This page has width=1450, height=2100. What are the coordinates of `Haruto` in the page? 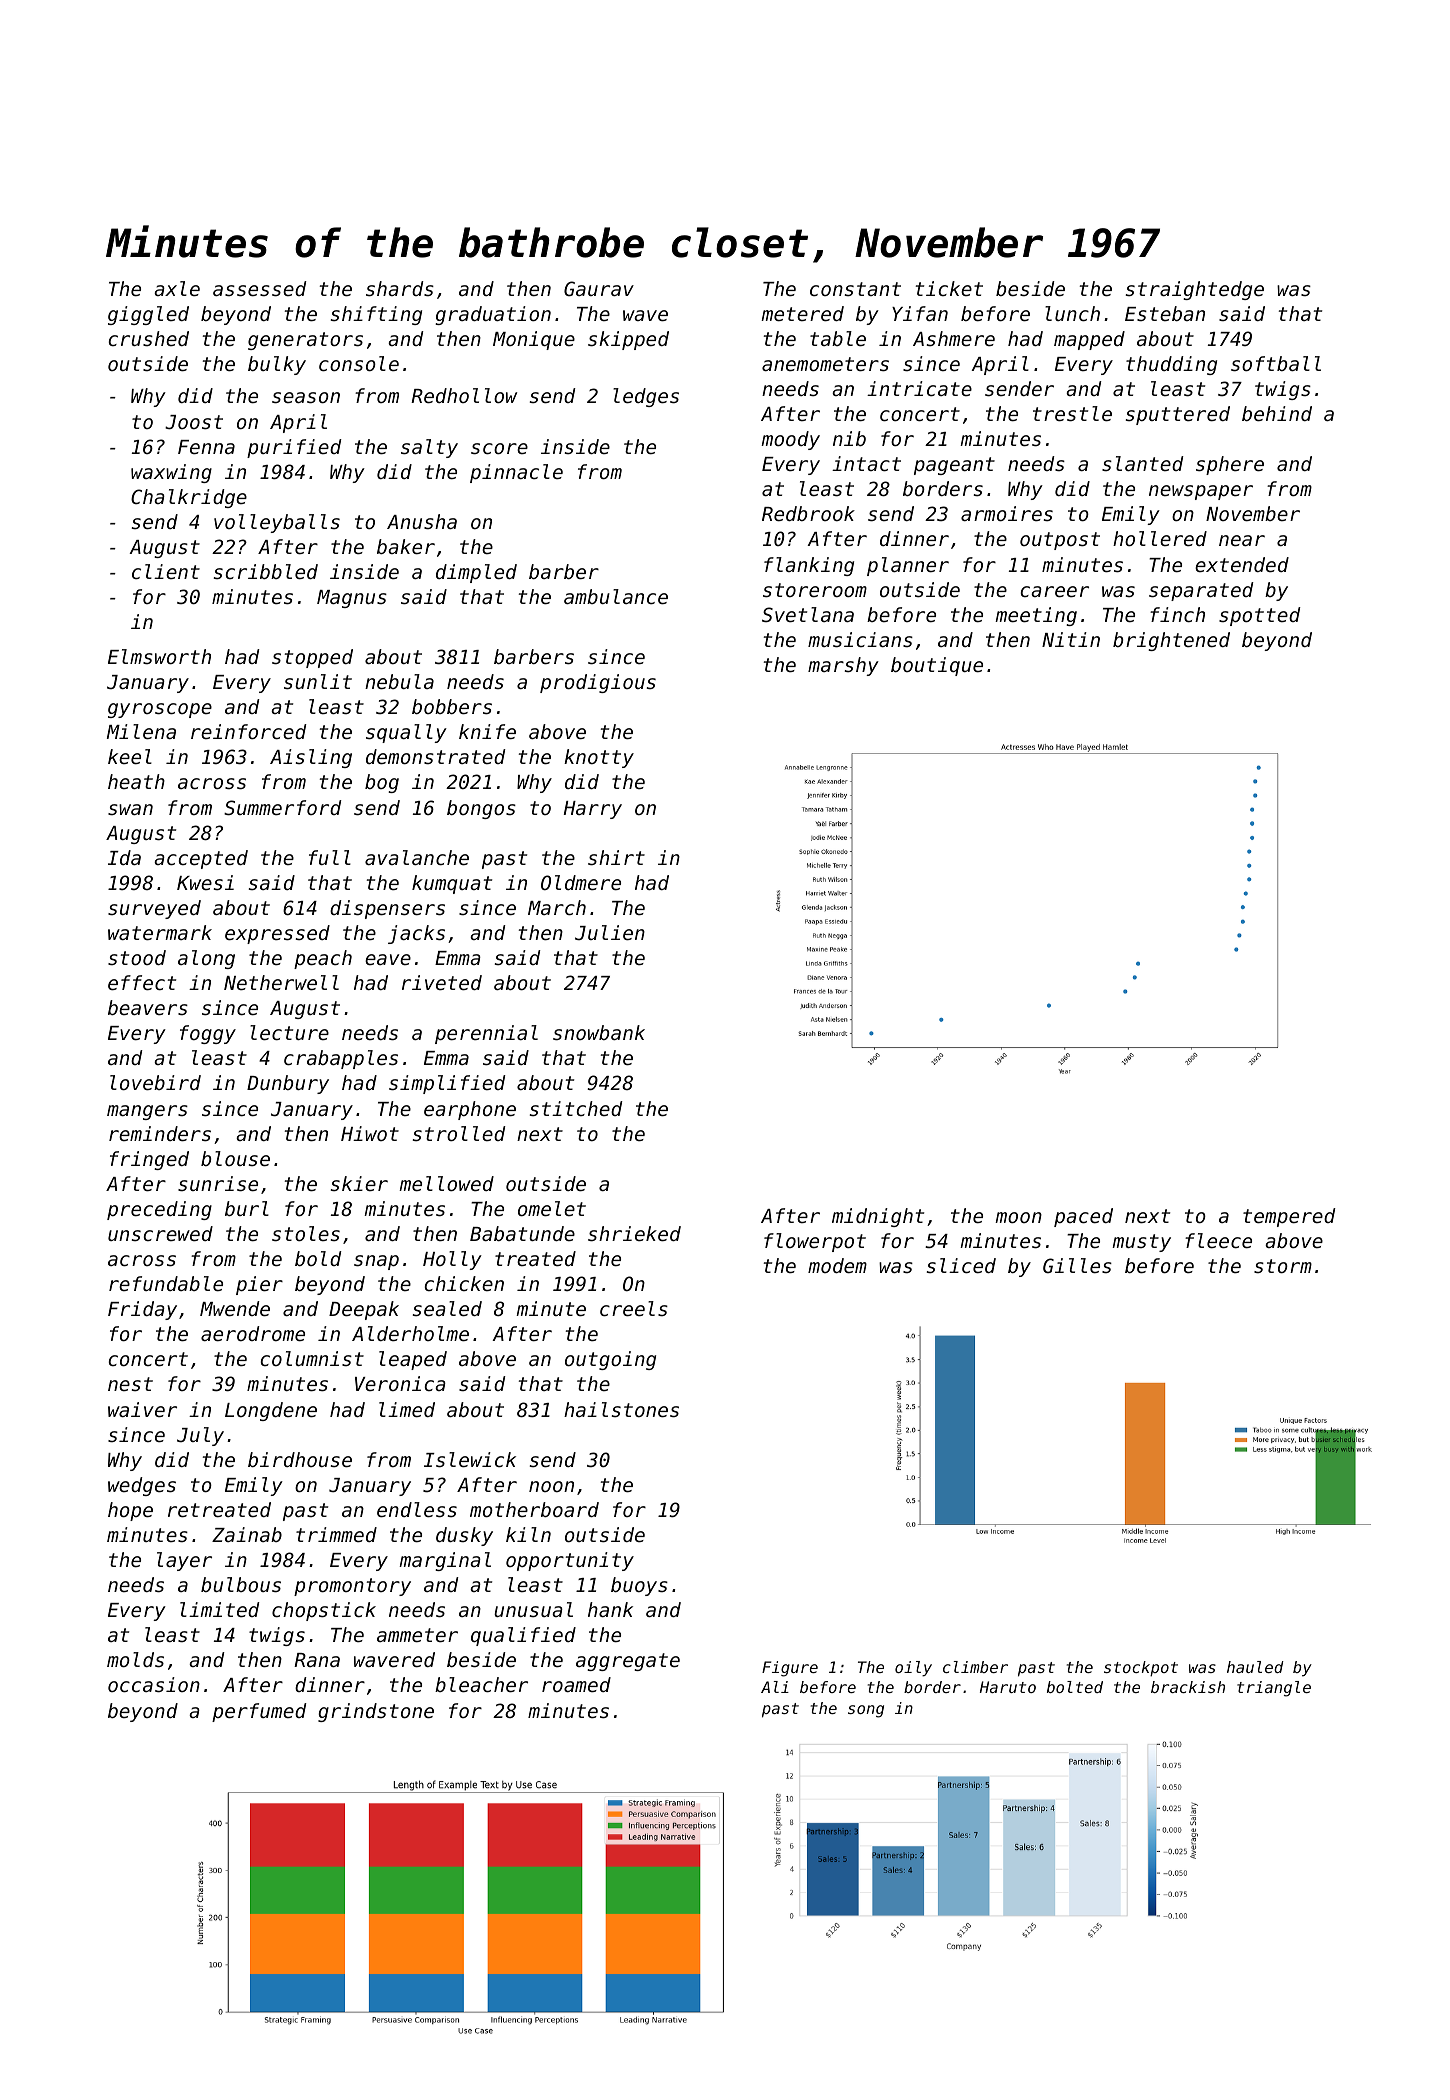 It's located at (1008, 1687).
